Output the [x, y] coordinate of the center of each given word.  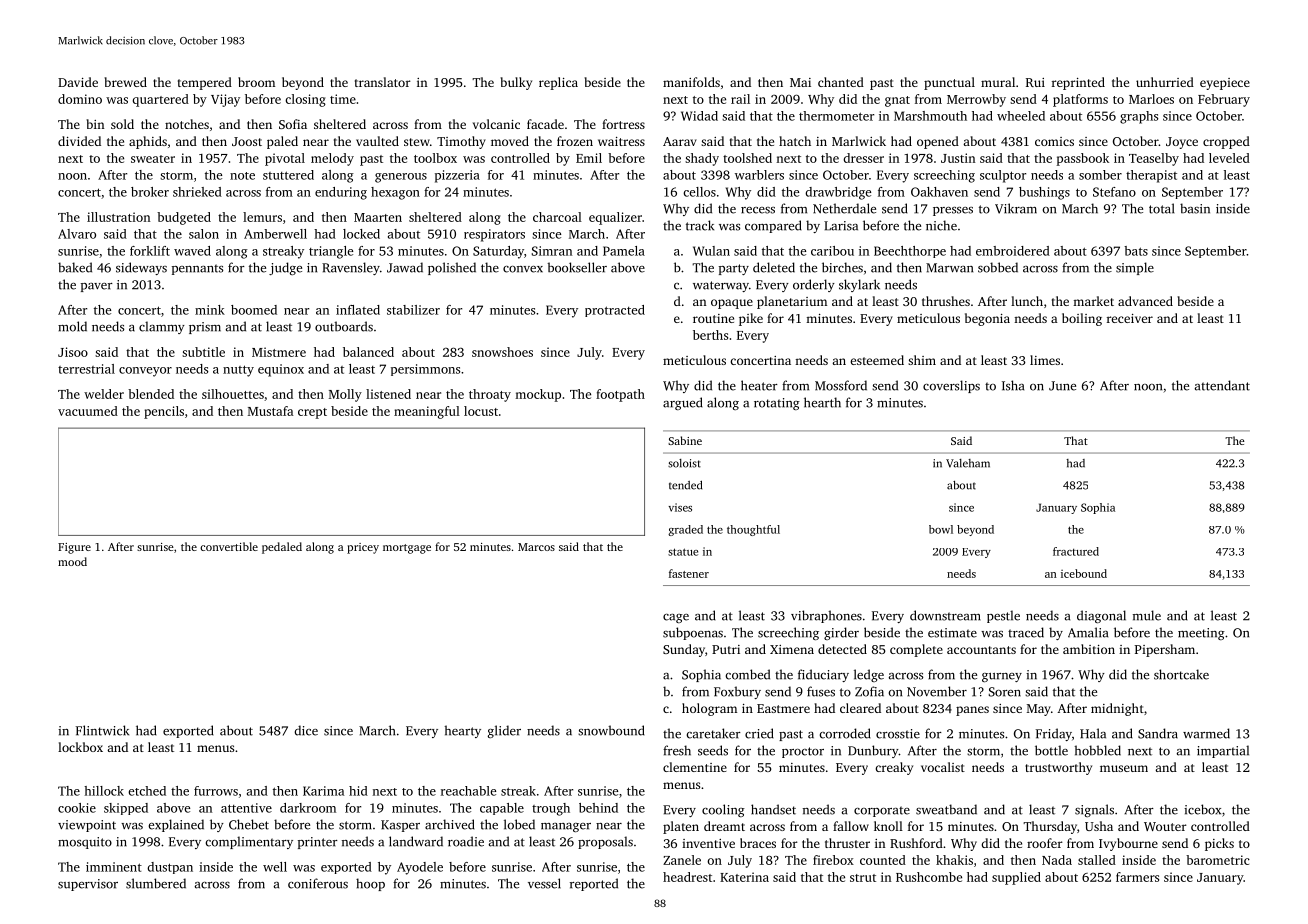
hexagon [395, 193]
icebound [1084, 573]
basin [1195, 208]
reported [594, 884]
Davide [78, 82]
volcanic [496, 124]
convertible [229, 546]
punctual [949, 83]
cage [676, 618]
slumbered [156, 883]
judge [285, 268]
